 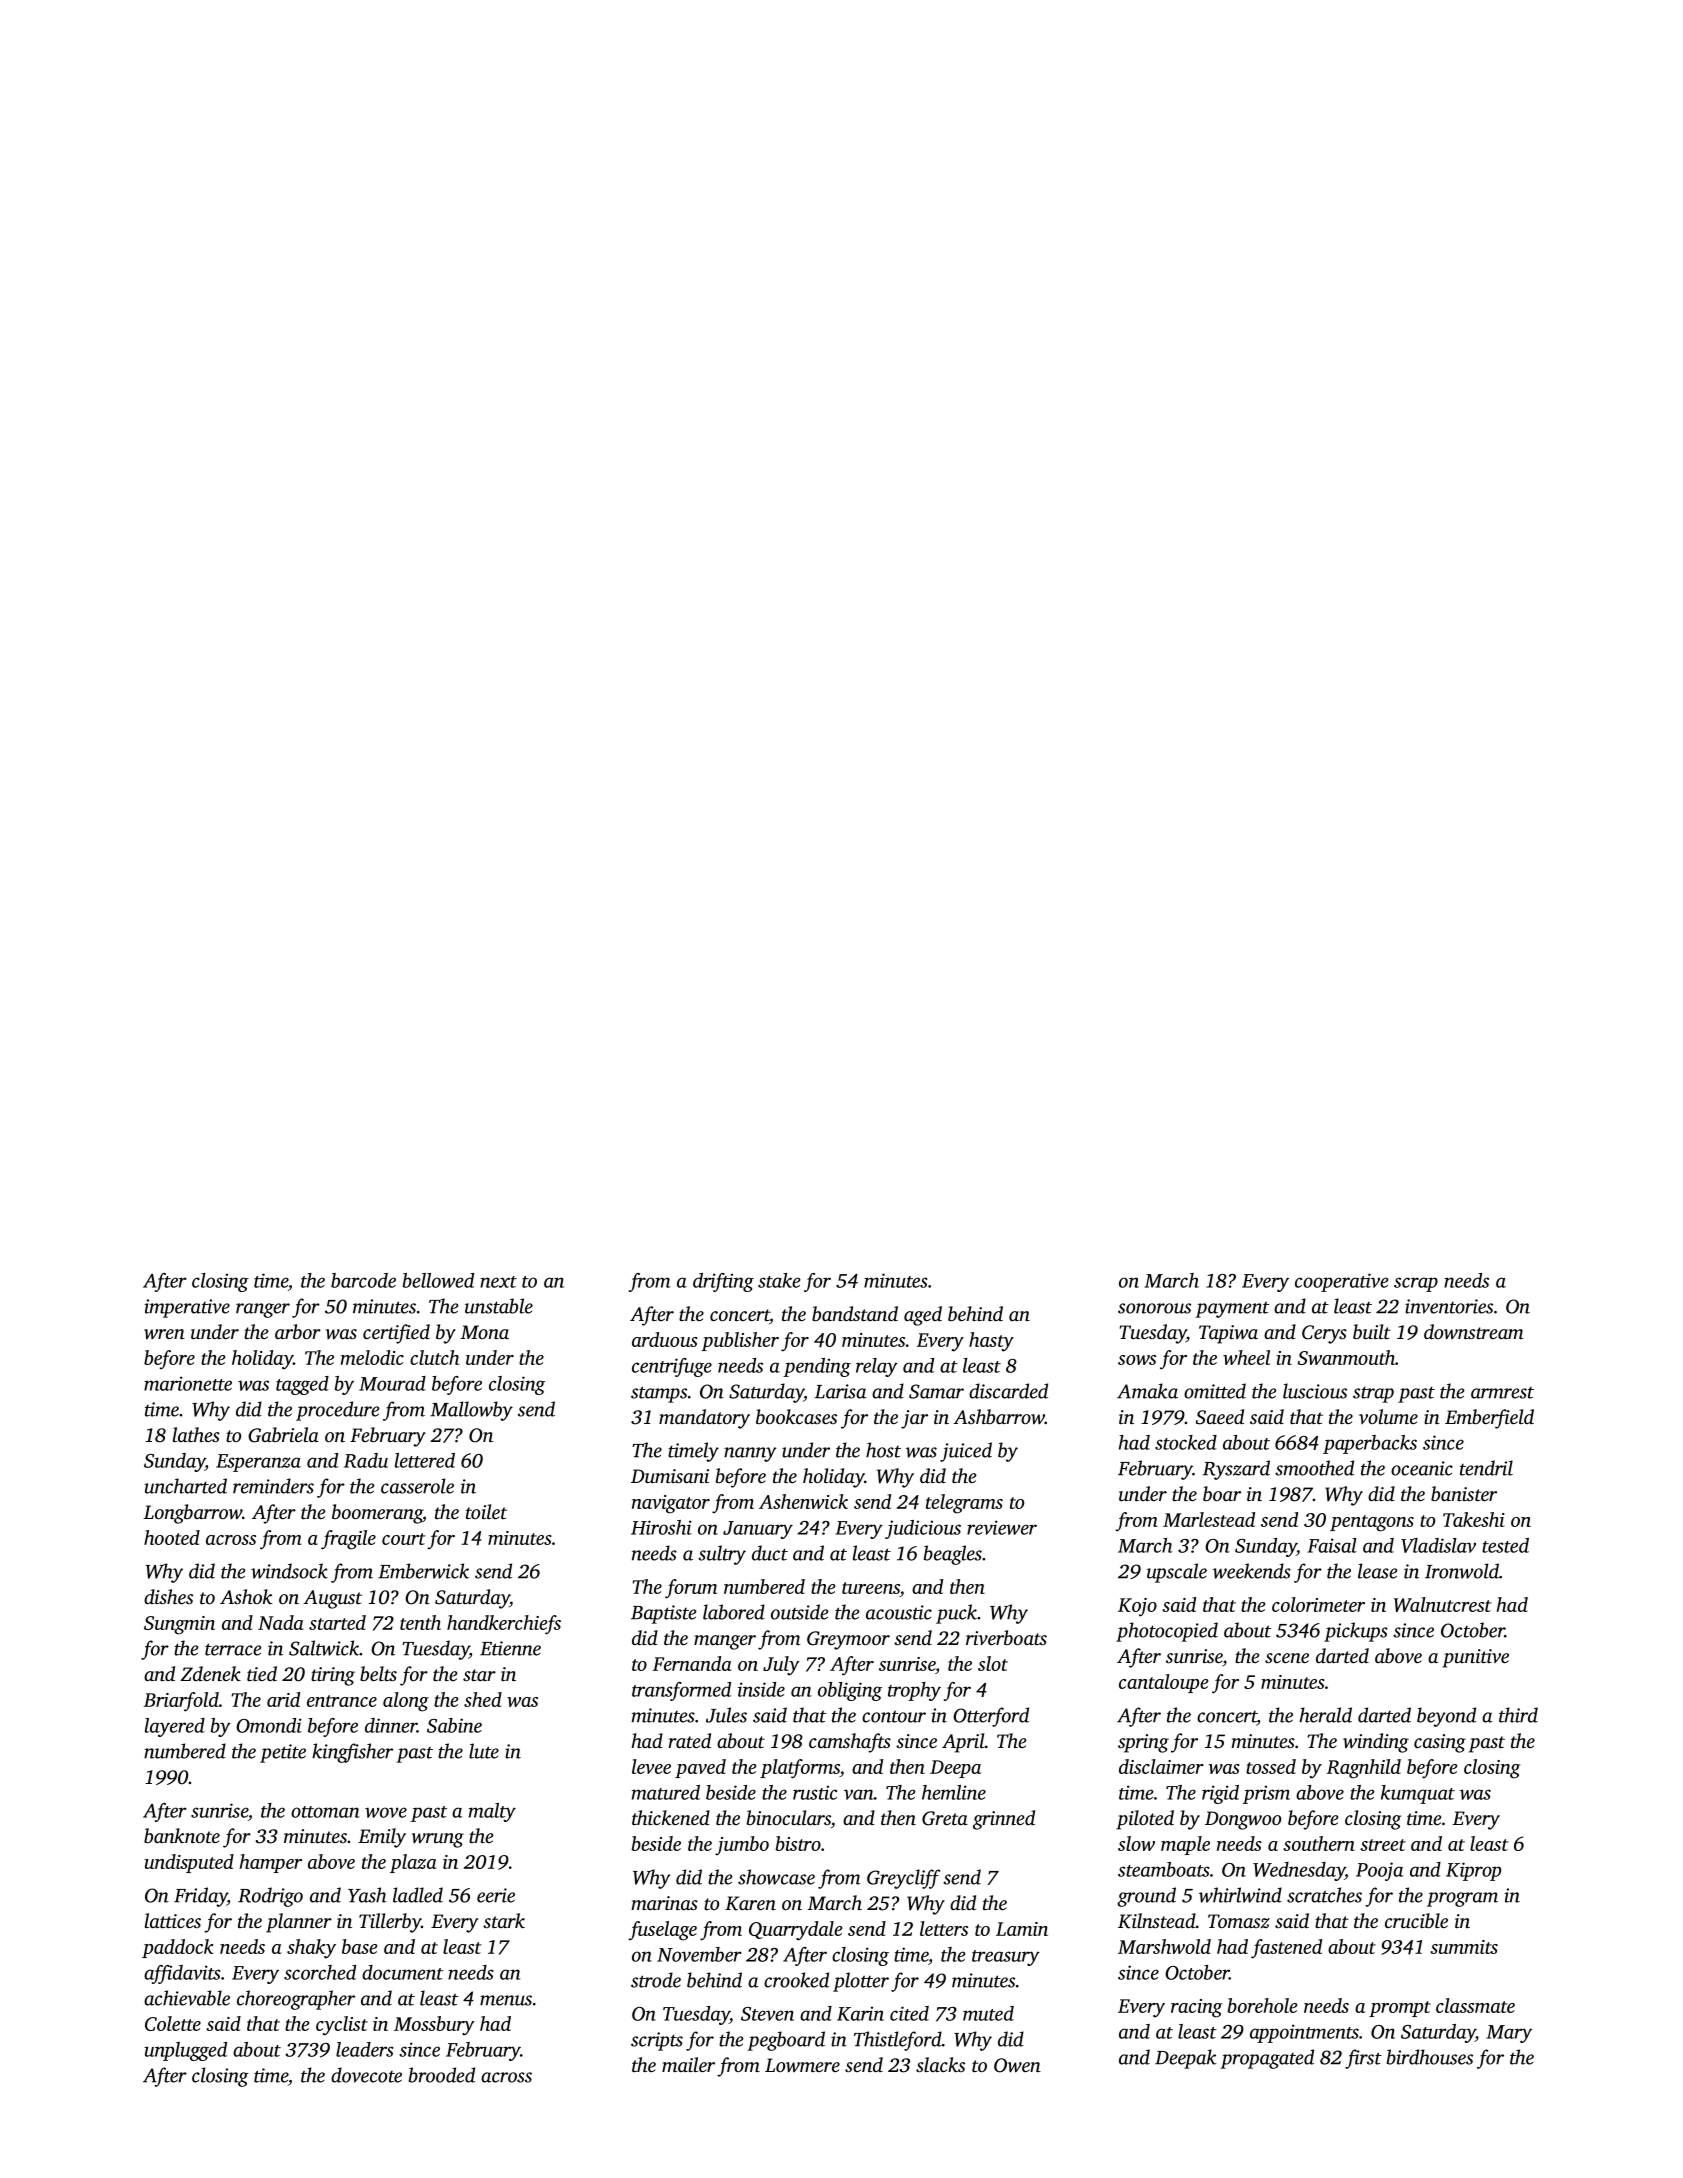 What do you see at coordinates (434, 2026) in the screenshot?
I see `Mossbury` at bounding box center [434, 2026].
